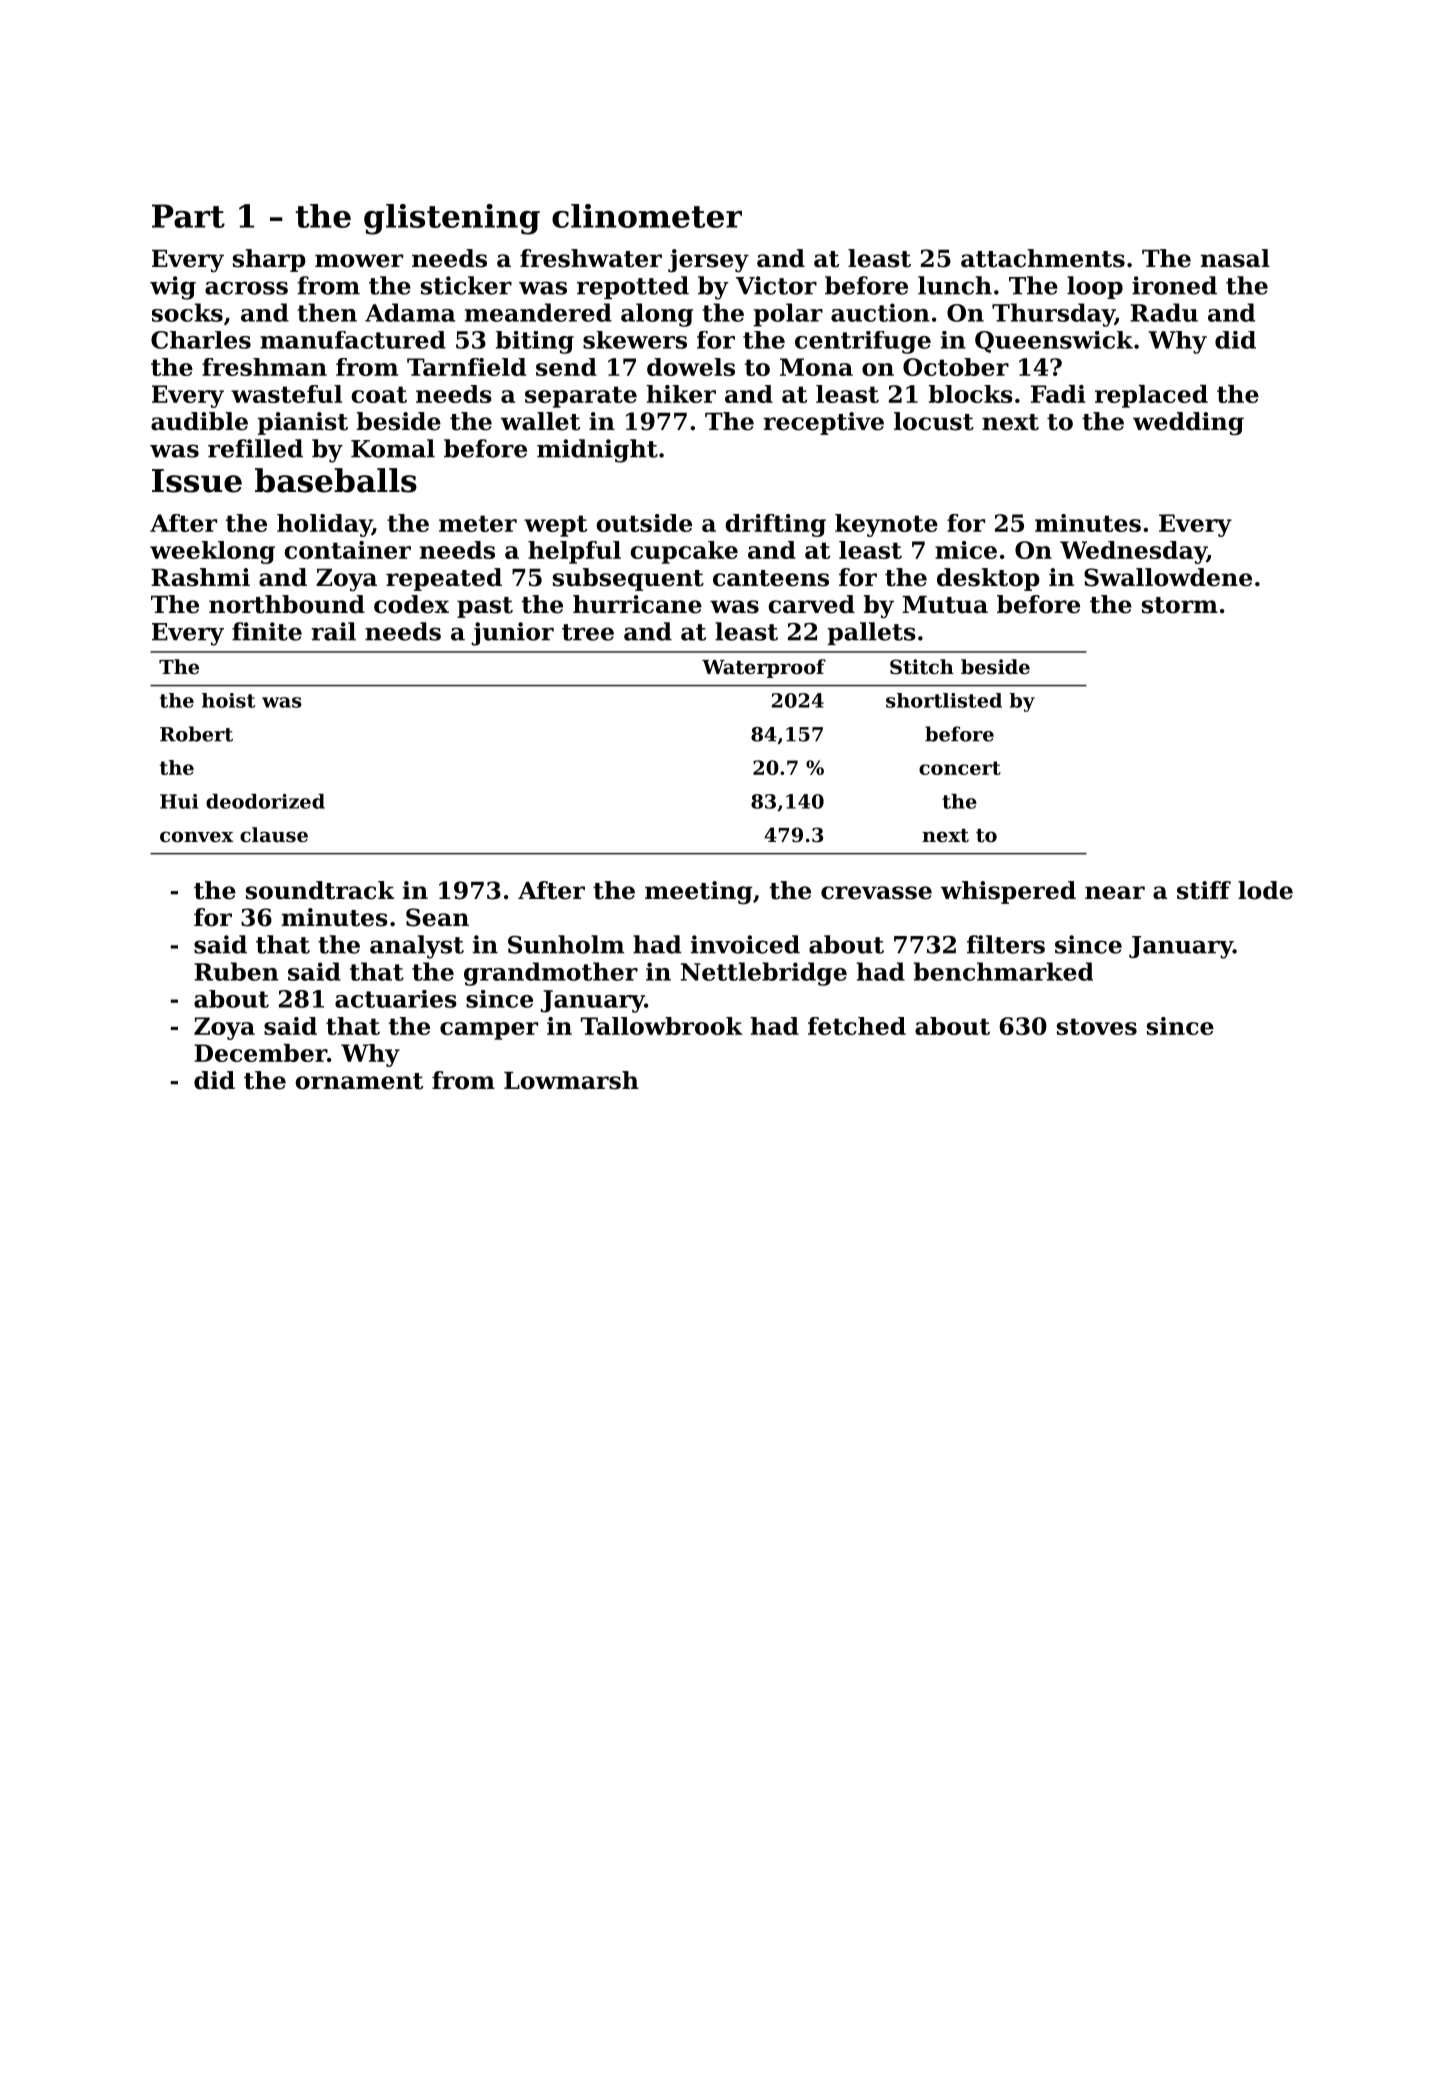  I want to click on meeting, so click(698, 892).
